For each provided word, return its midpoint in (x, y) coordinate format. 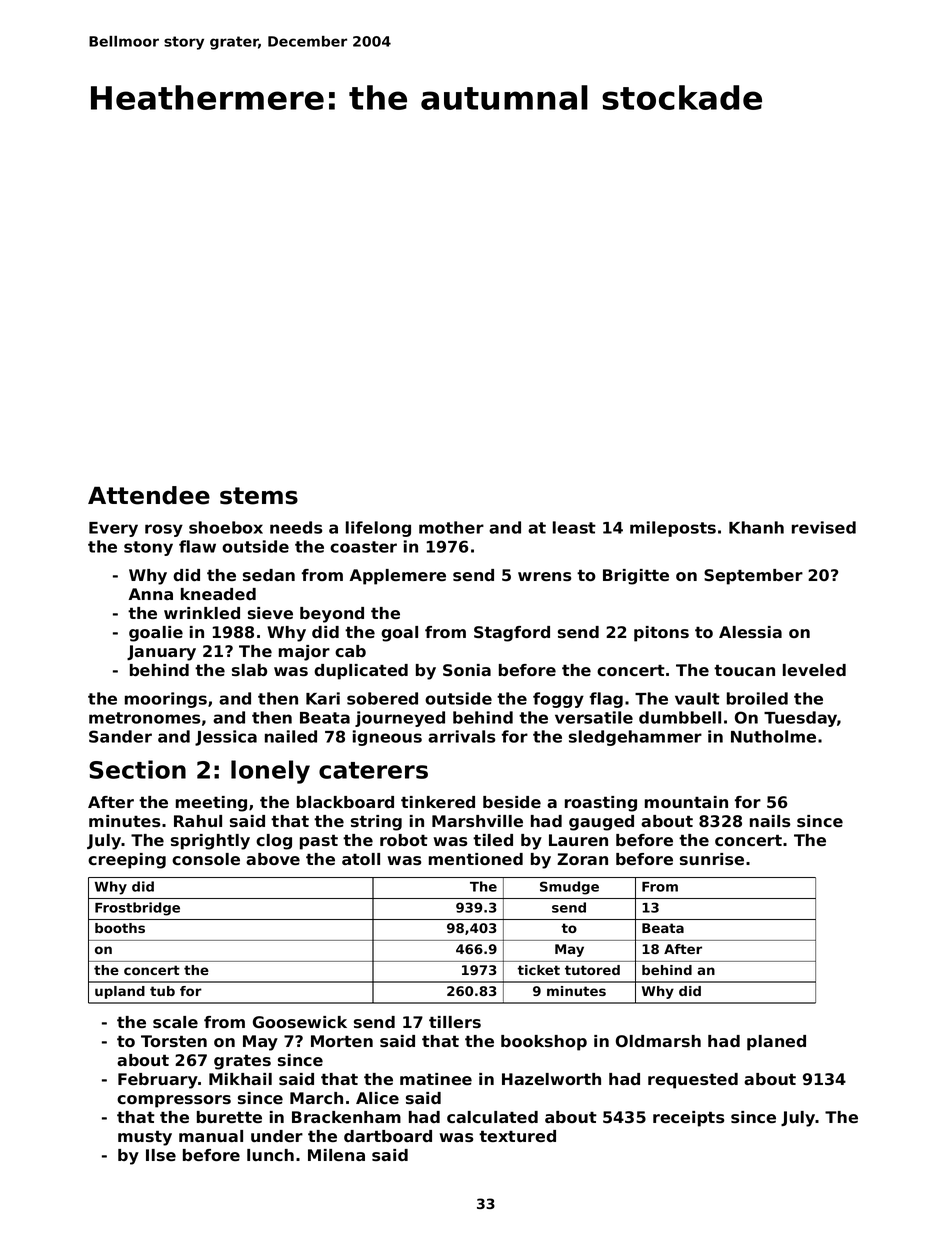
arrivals (461, 736)
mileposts (673, 529)
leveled (814, 670)
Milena (336, 1155)
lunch (270, 1155)
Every (113, 529)
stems (259, 496)
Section (137, 769)
